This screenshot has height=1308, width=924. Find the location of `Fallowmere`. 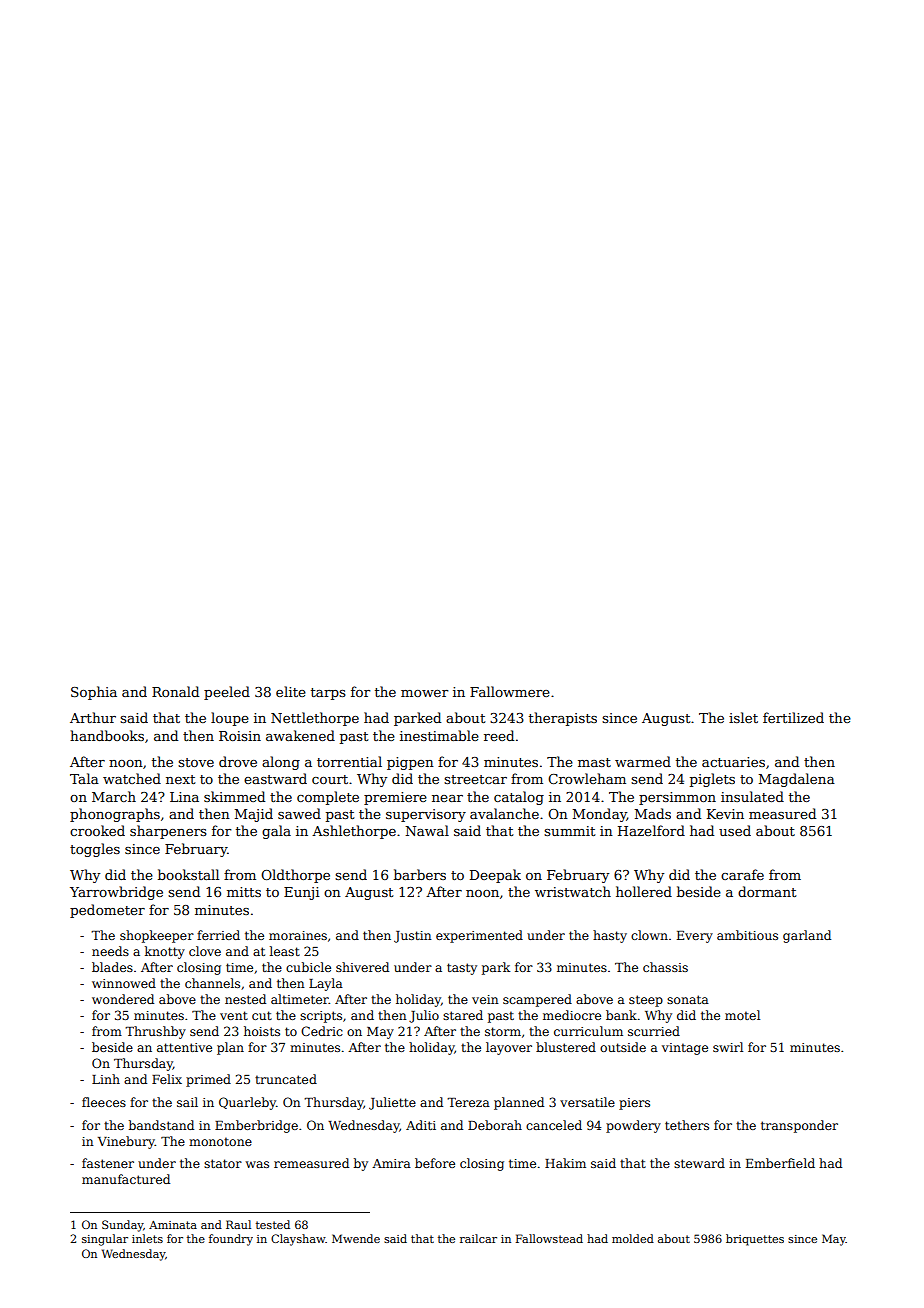

Fallowmere is located at coordinates (510, 691).
